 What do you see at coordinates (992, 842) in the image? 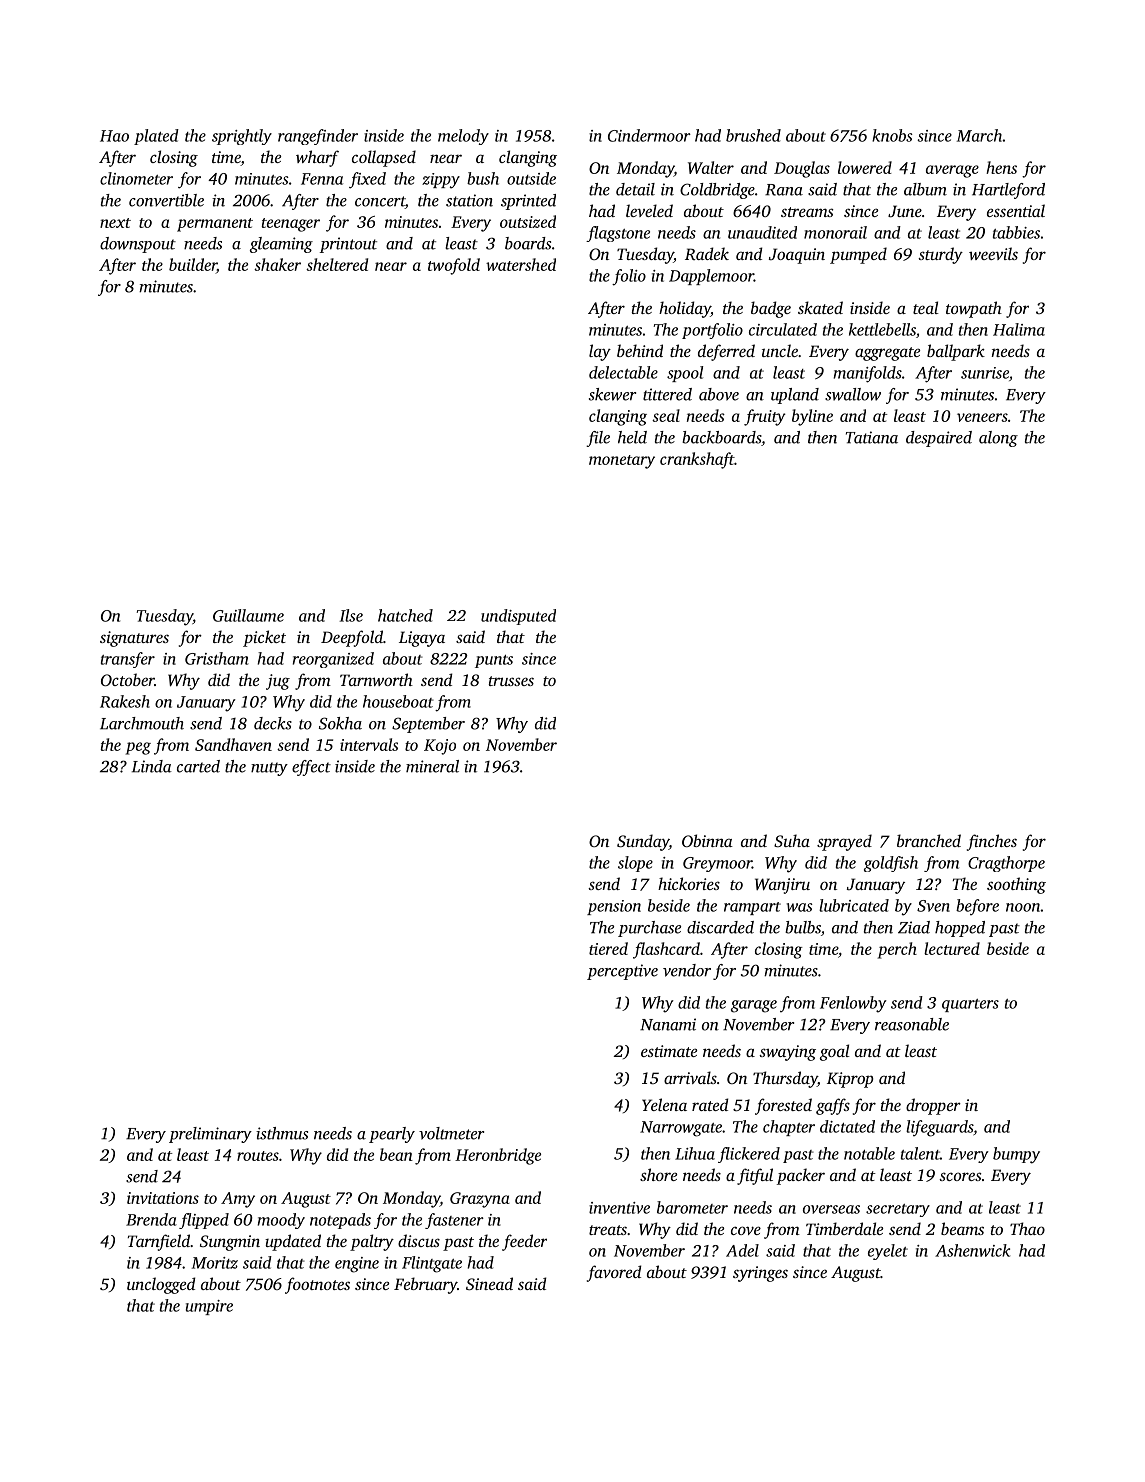
I see `finches` at bounding box center [992, 842].
